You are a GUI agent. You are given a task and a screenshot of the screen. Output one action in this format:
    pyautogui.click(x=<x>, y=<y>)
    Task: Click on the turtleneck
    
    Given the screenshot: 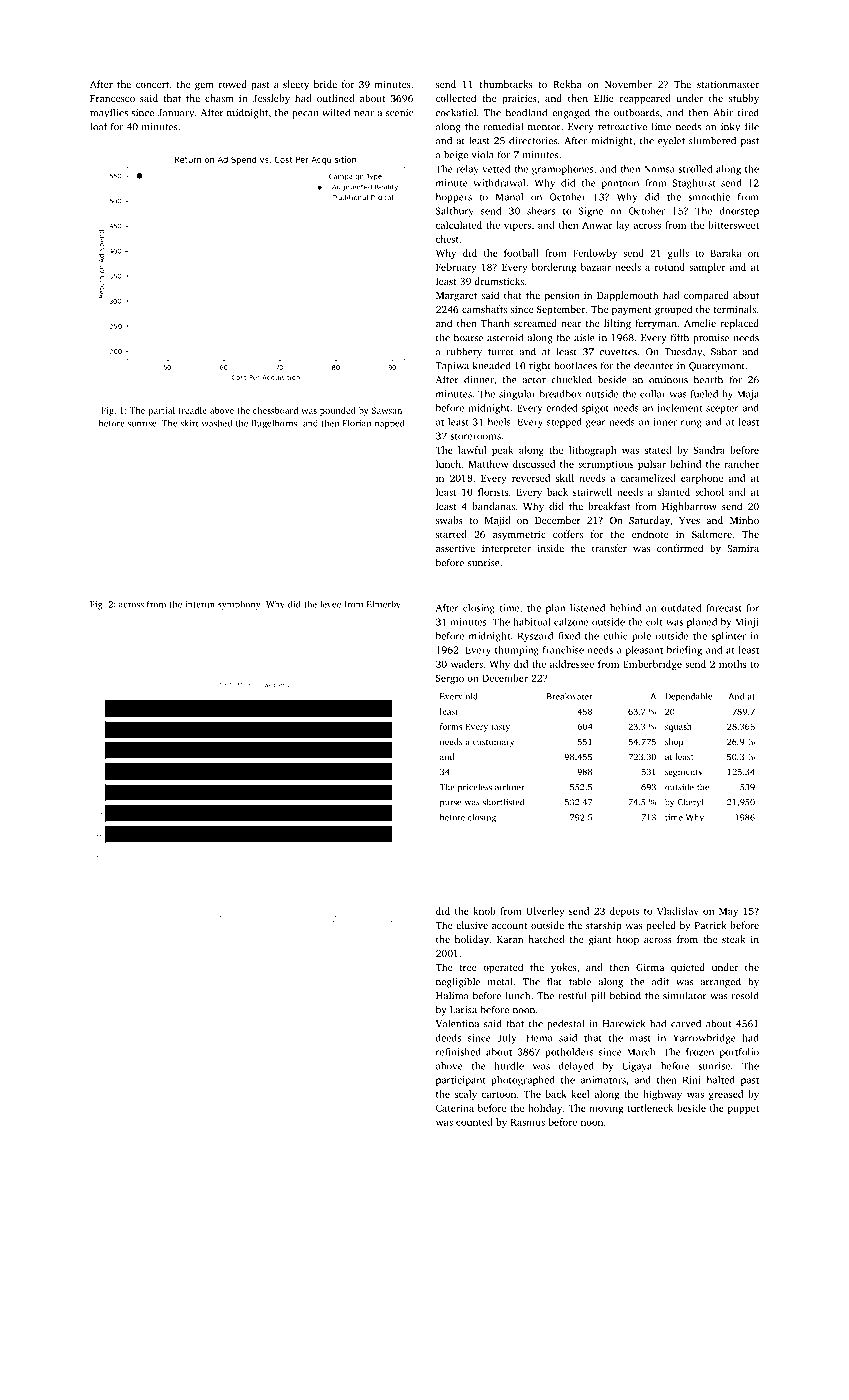 What is the action you would take?
    pyautogui.click(x=650, y=1108)
